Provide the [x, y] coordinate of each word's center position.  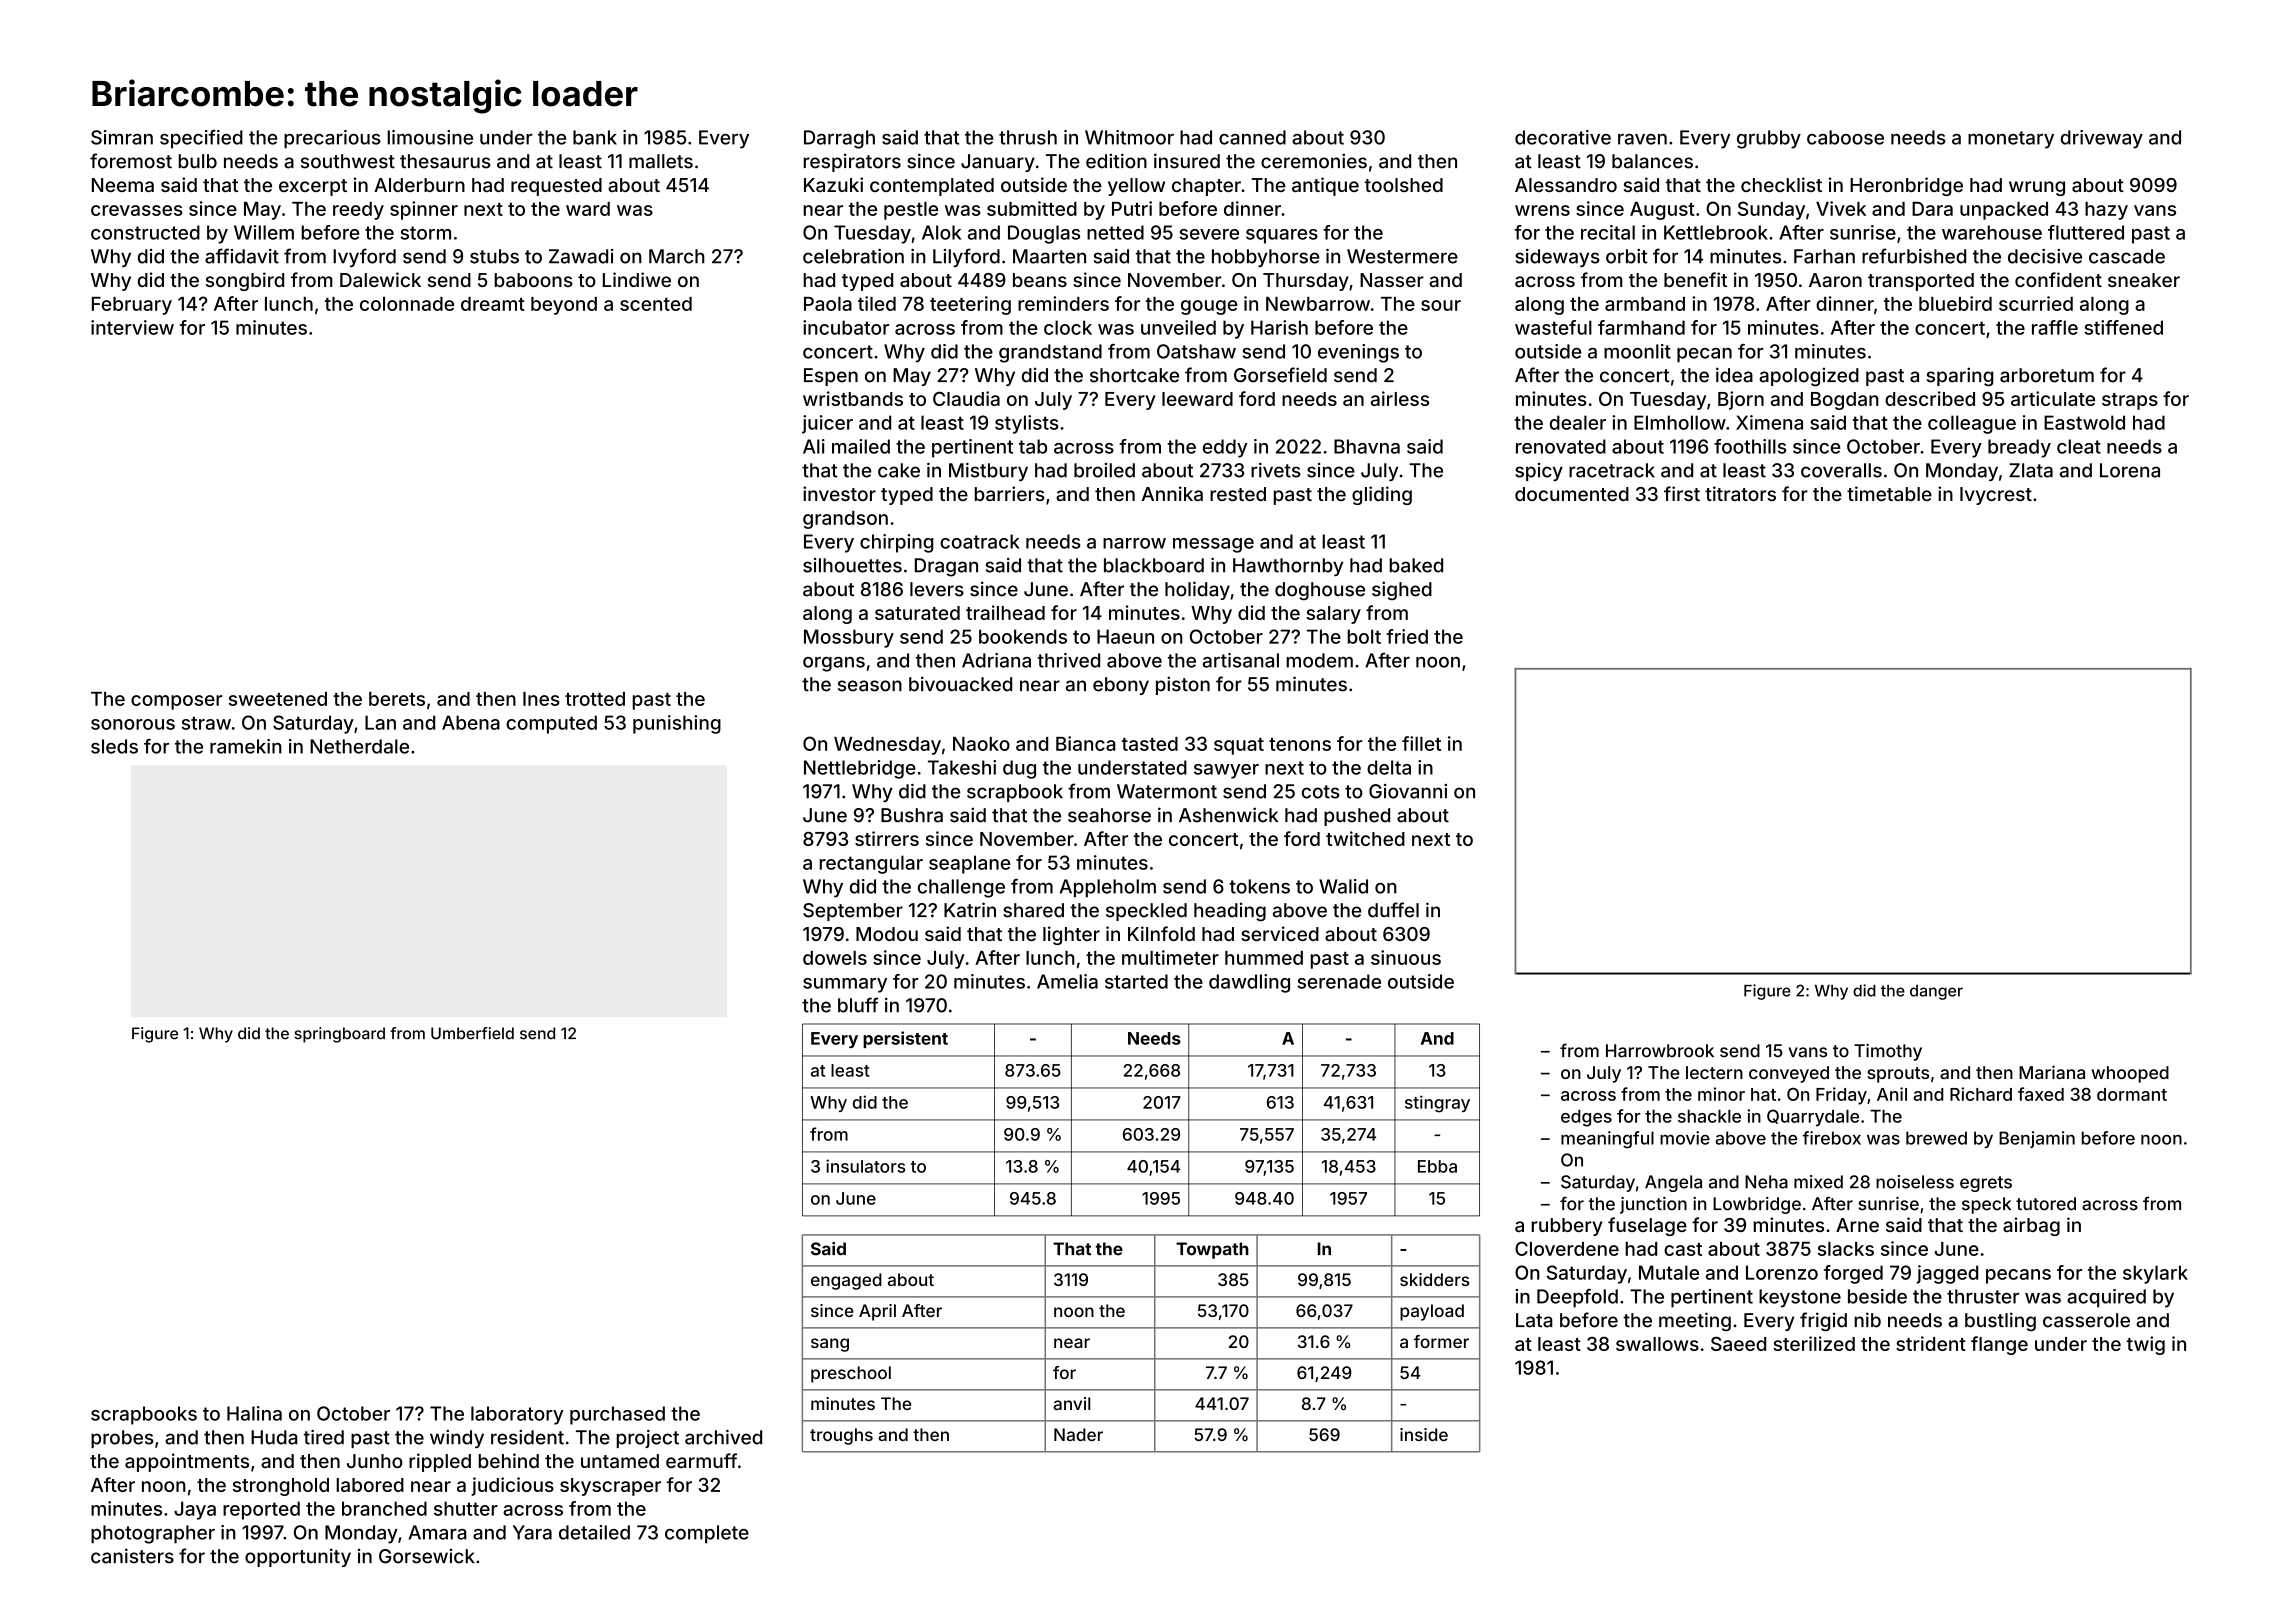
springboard [339, 1035]
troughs [841, 1436]
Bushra [912, 815]
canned [1252, 137]
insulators [865, 1166]
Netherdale [359, 746]
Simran [122, 137]
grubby [1769, 139]
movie [1685, 1138]
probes [122, 1439]
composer [177, 702]
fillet [1421, 743]
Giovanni [1408, 791]
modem [1320, 660]
